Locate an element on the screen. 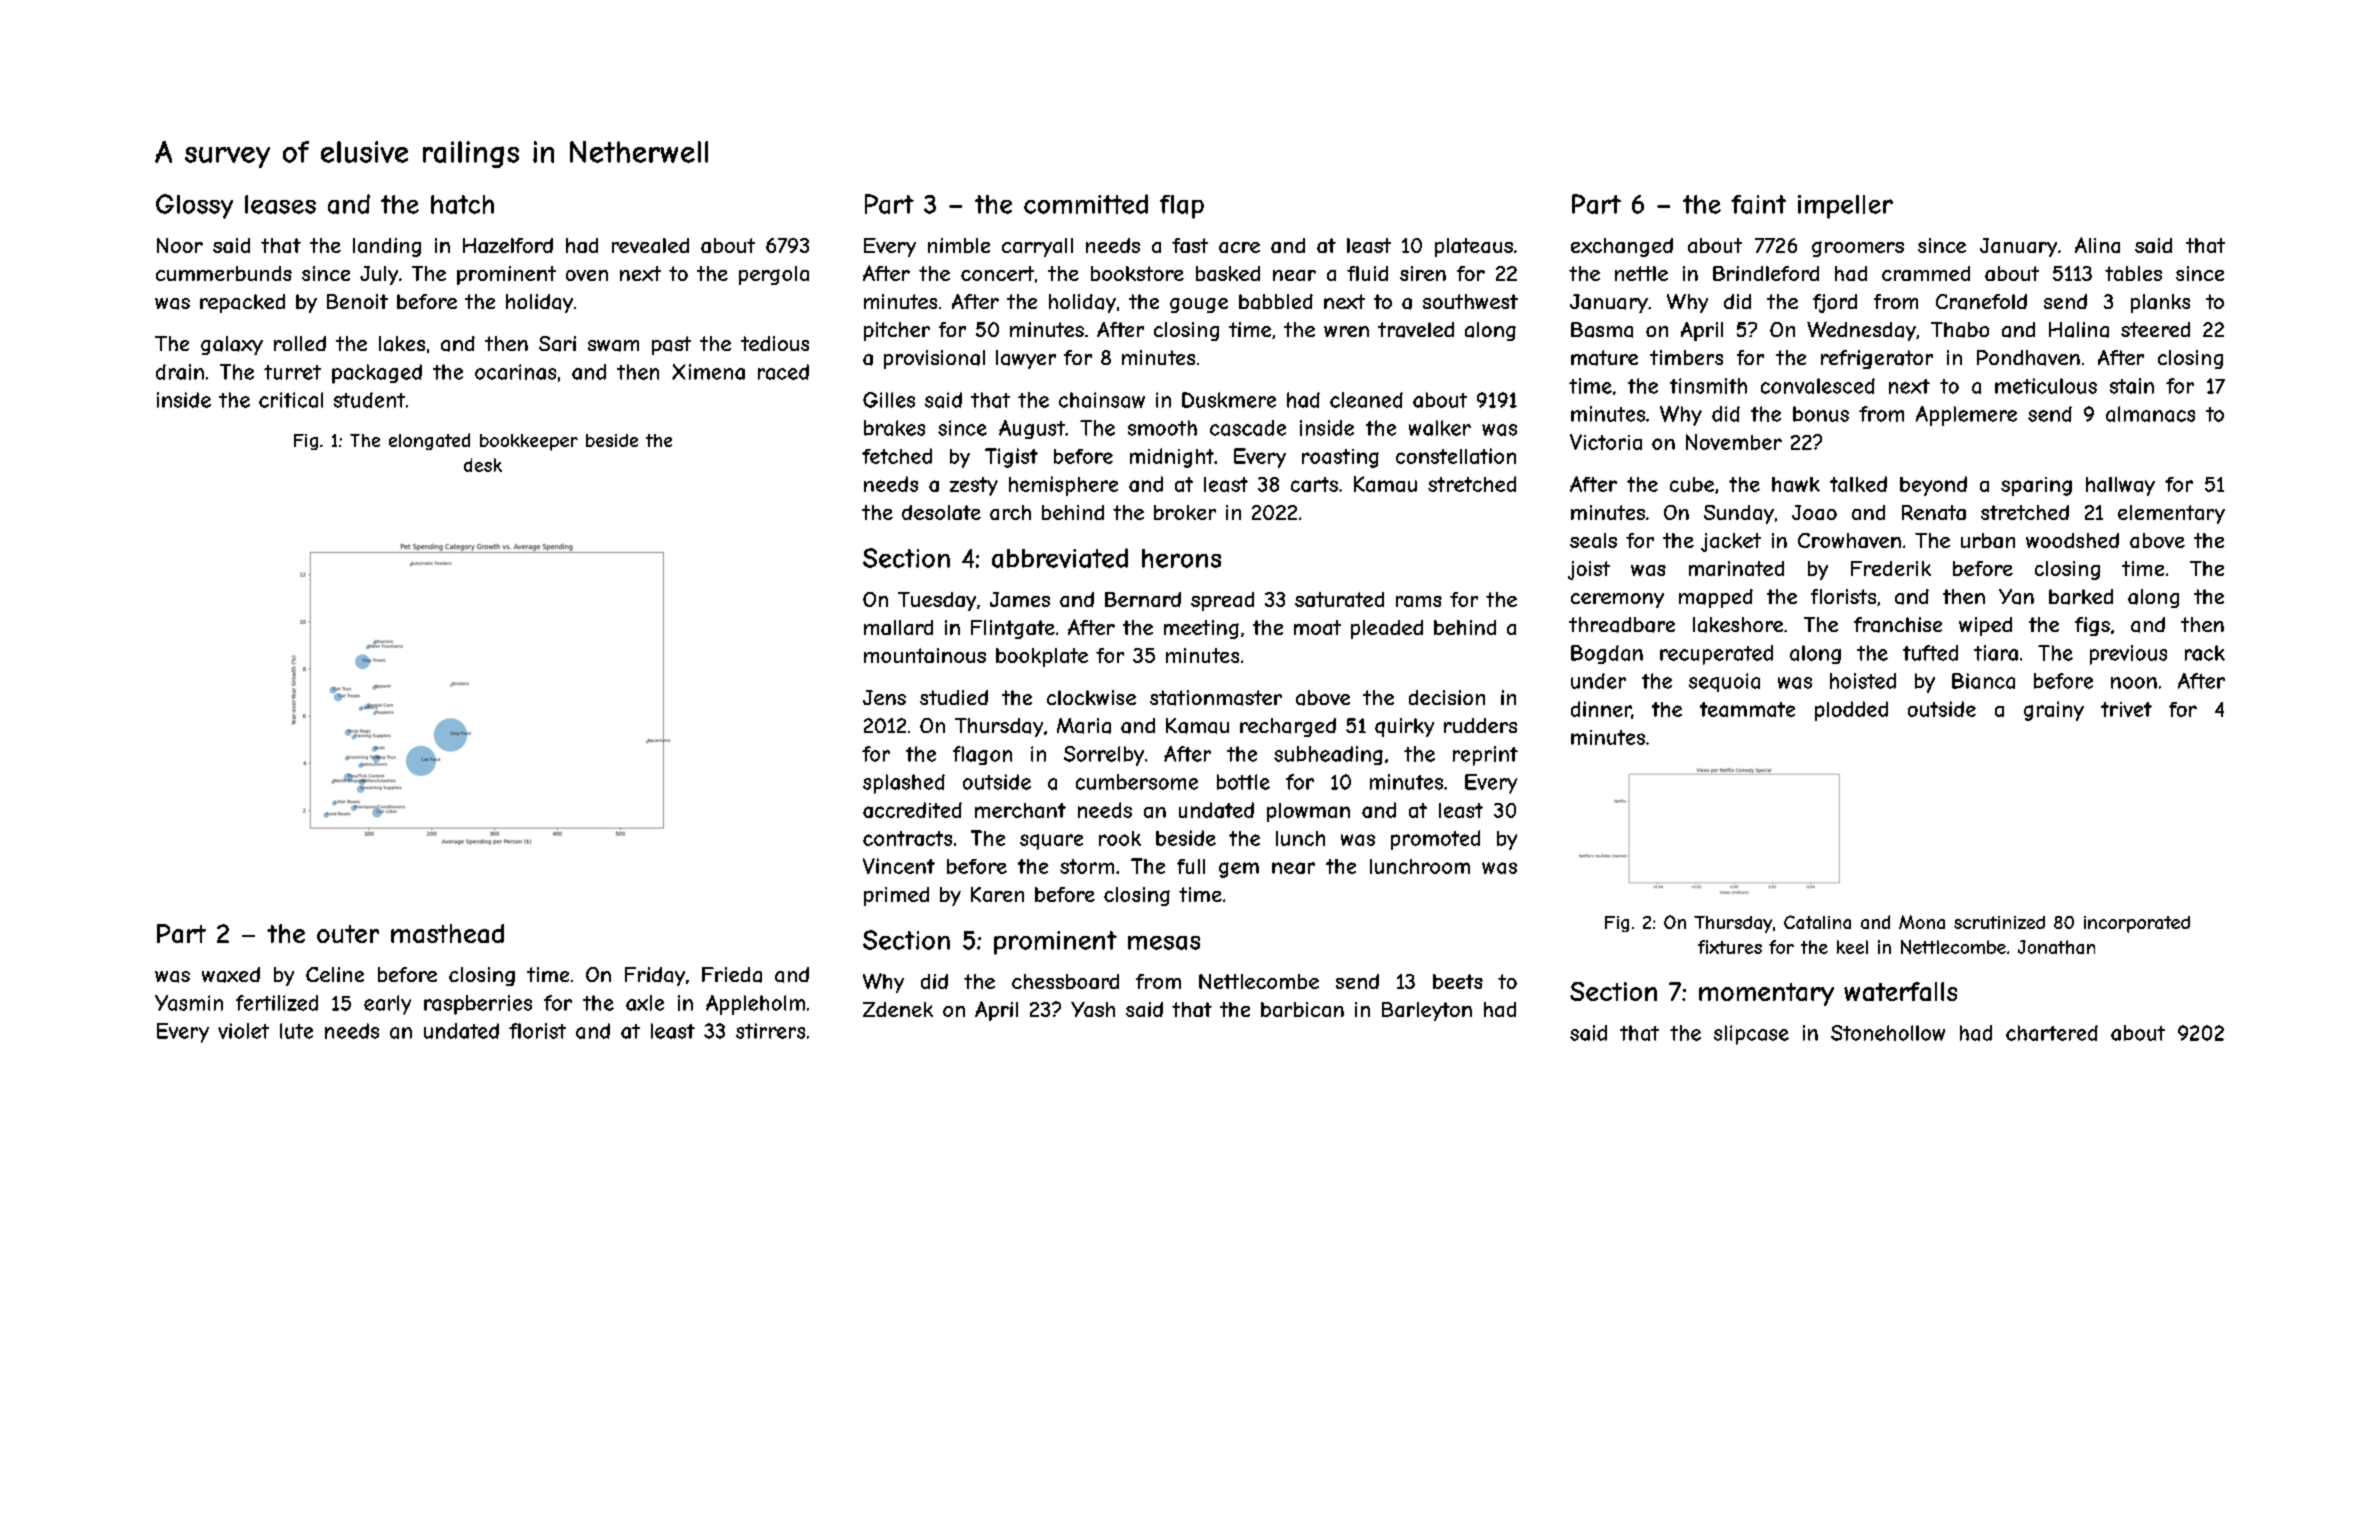 The width and height of the screenshot is (2380, 1540). almanacs is located at coordinates (2150, 414).
